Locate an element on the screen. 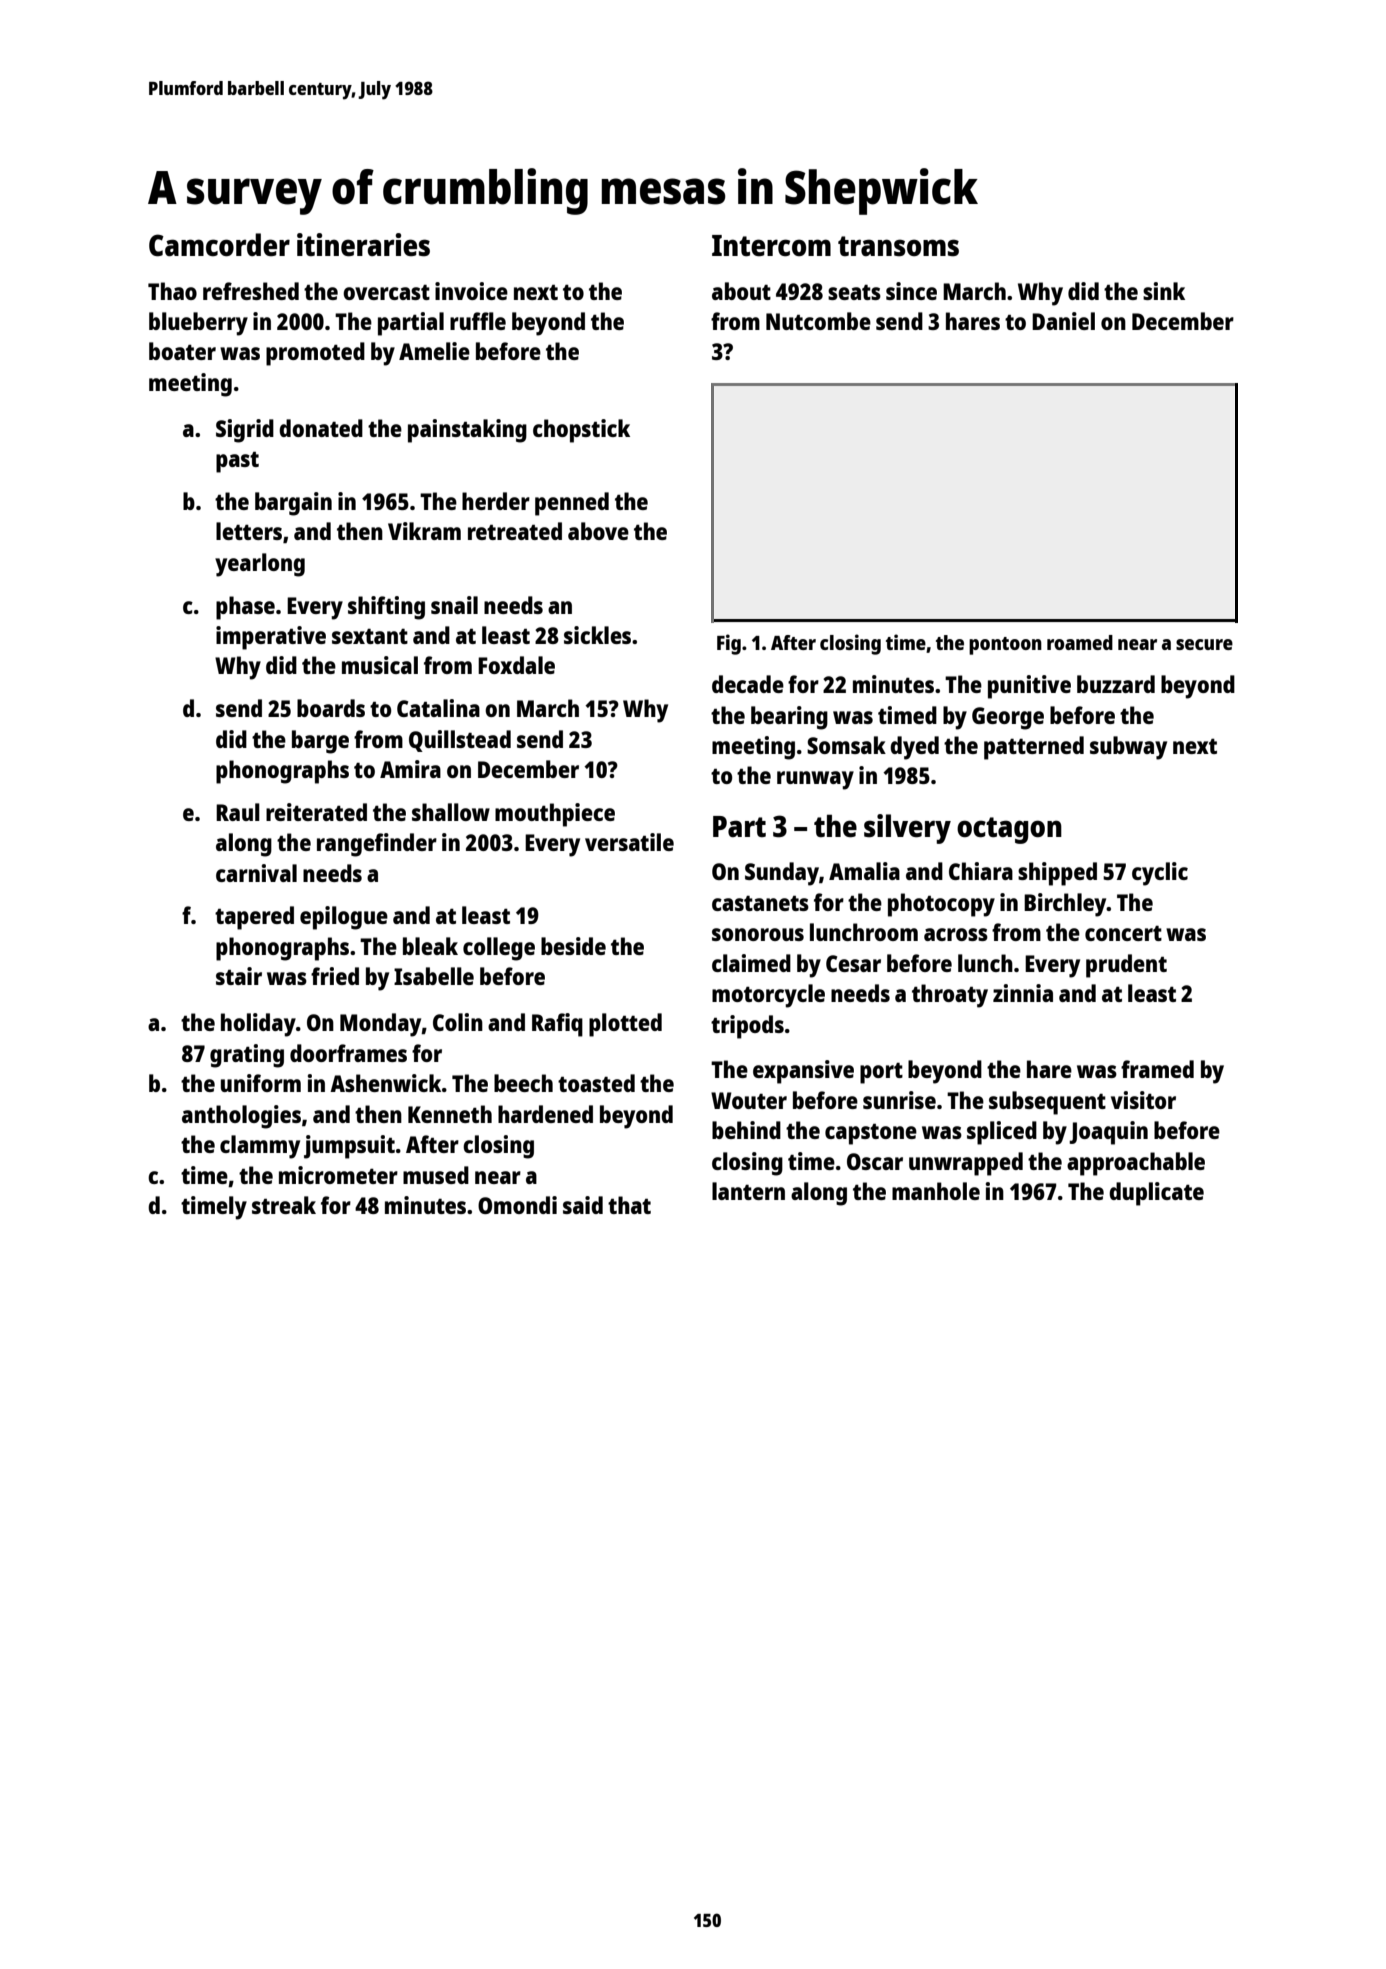  Daniel is located at coordinates (1063, 321).
